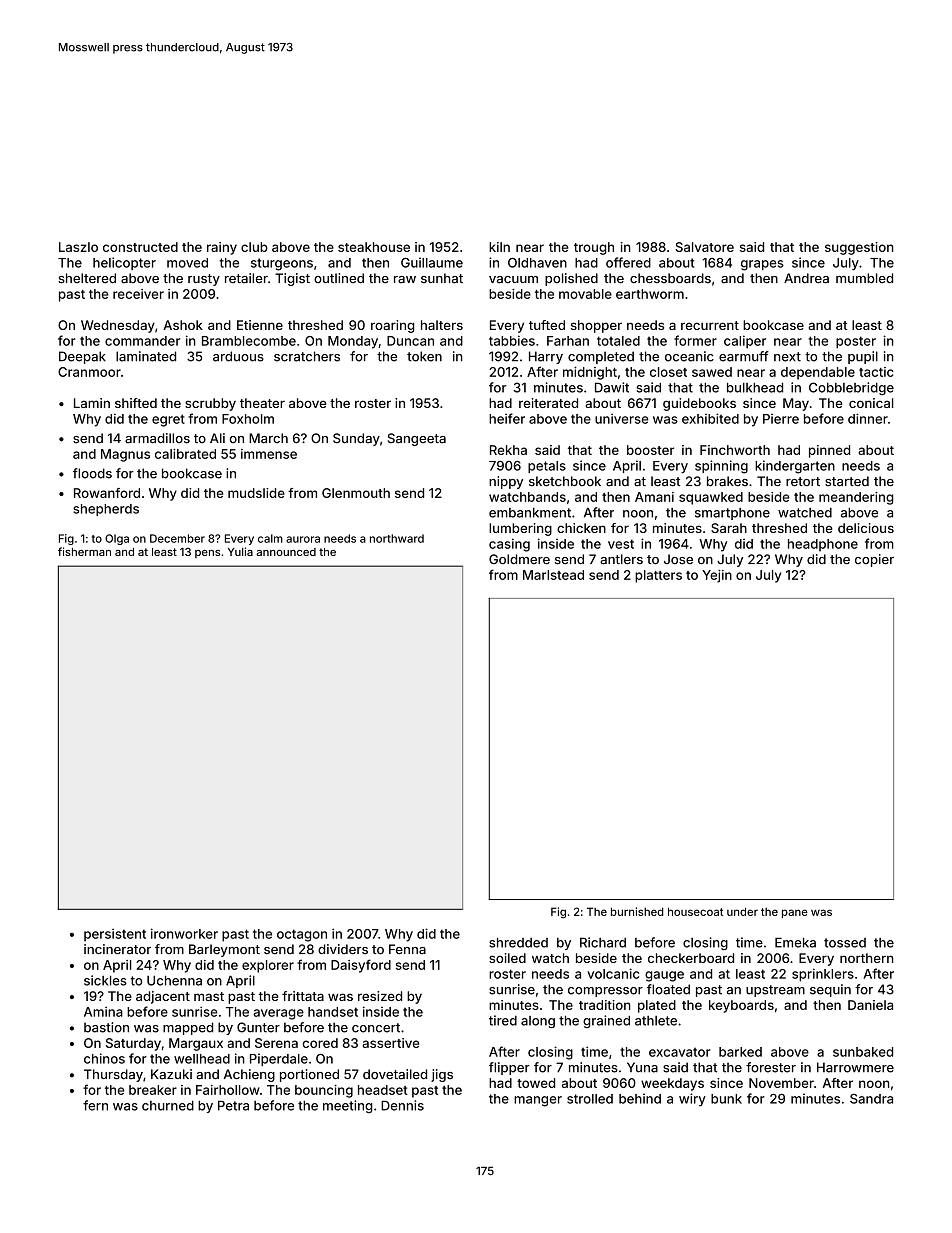 This image has height=1233, width=952. Describe the element at coordinates (795, 913) in the image. I see `pane` at that location.
